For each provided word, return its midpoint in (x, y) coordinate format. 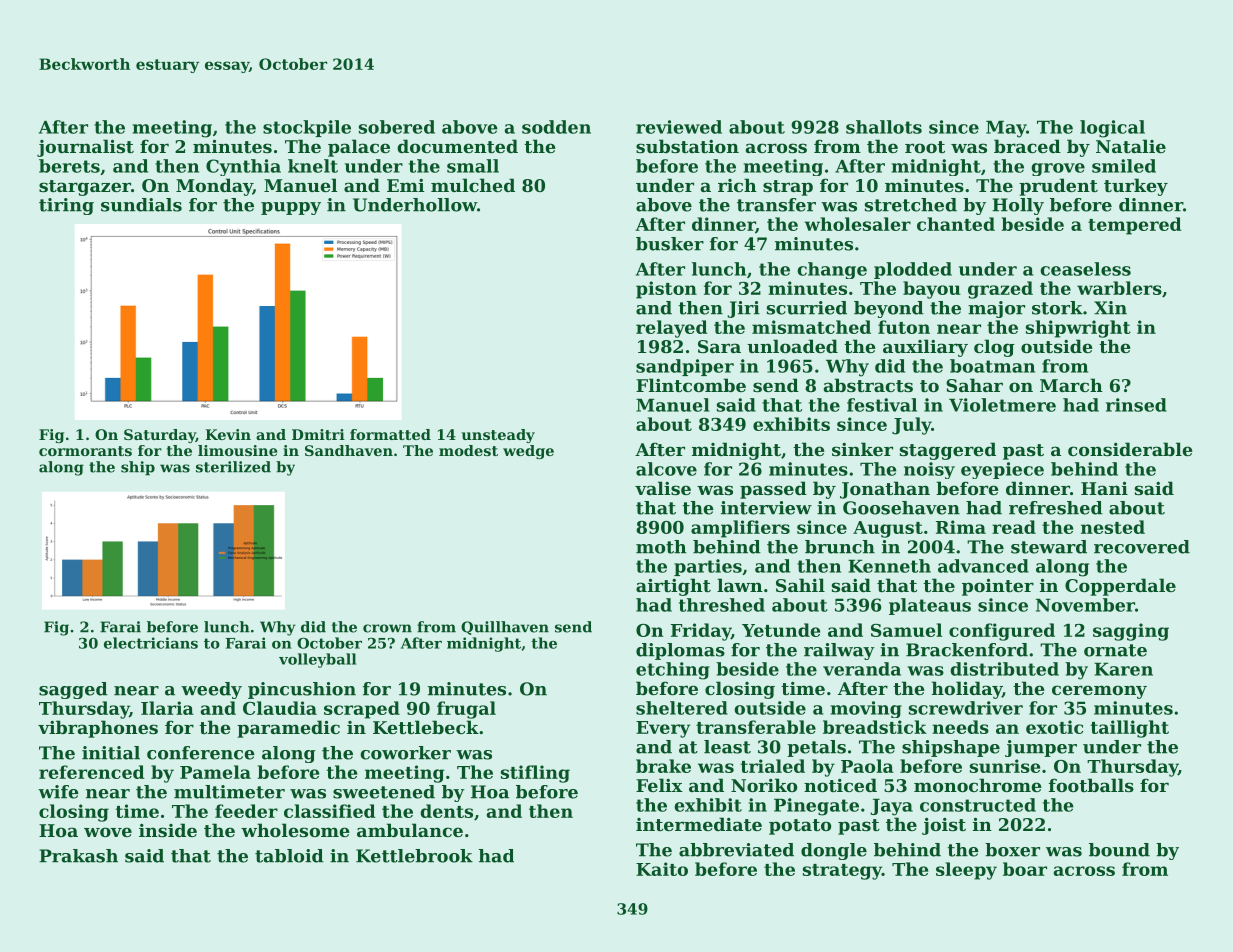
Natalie (1131, 146)
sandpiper (685, 367)
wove (108, 832)
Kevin (228, 434)
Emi (405, 185)
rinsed (1136, 405)
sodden (556, 127)
